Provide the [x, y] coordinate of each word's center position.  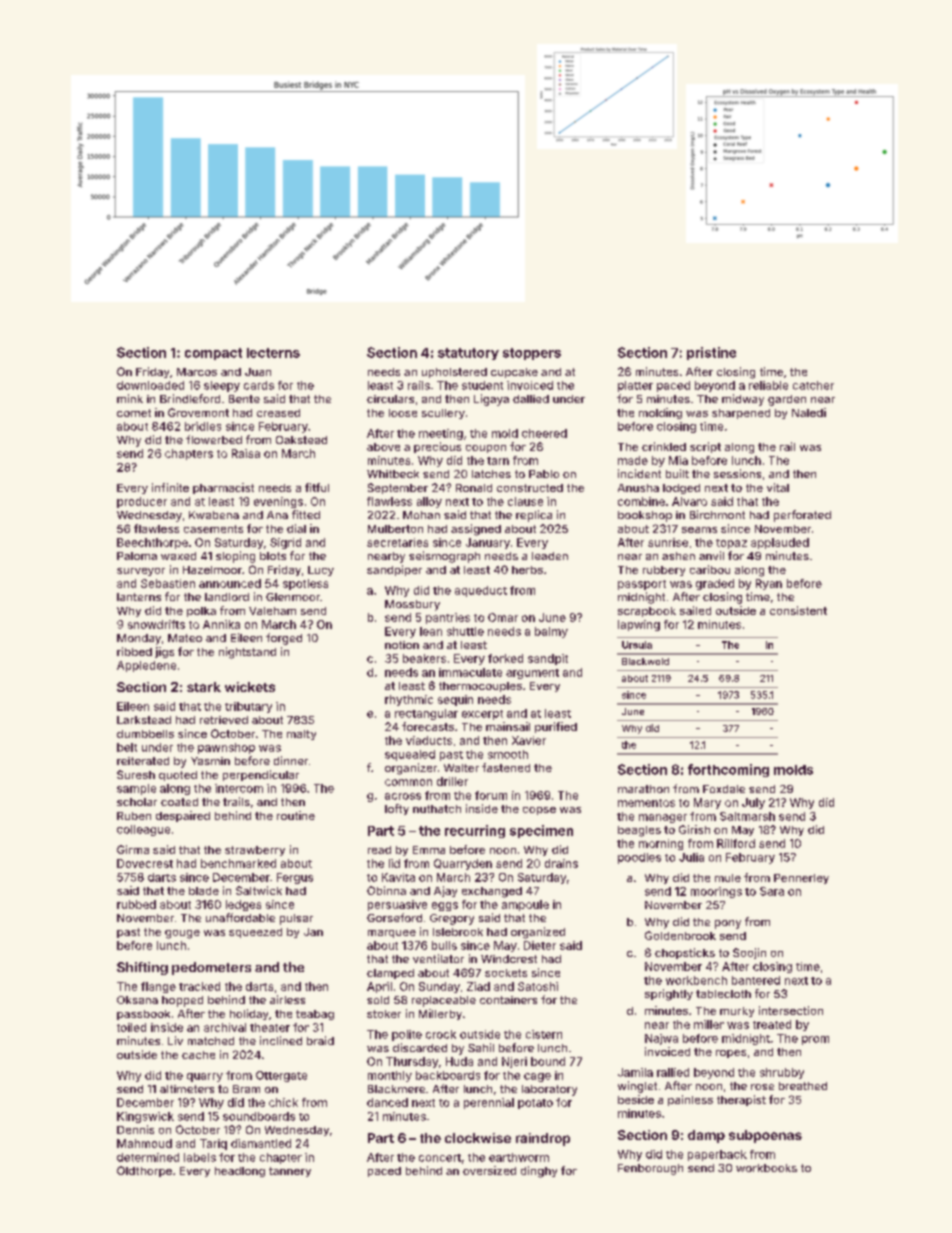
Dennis [135, 1129]
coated [179, 802]
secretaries [397, 542]
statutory [468, 354]
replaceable [444, 1001]
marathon [643, 789]
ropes [731, 1054]
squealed [410, 755]
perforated [802, 516]
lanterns [139, 597]
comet [134, 413]
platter [635, 386]
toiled [131, 1027]
